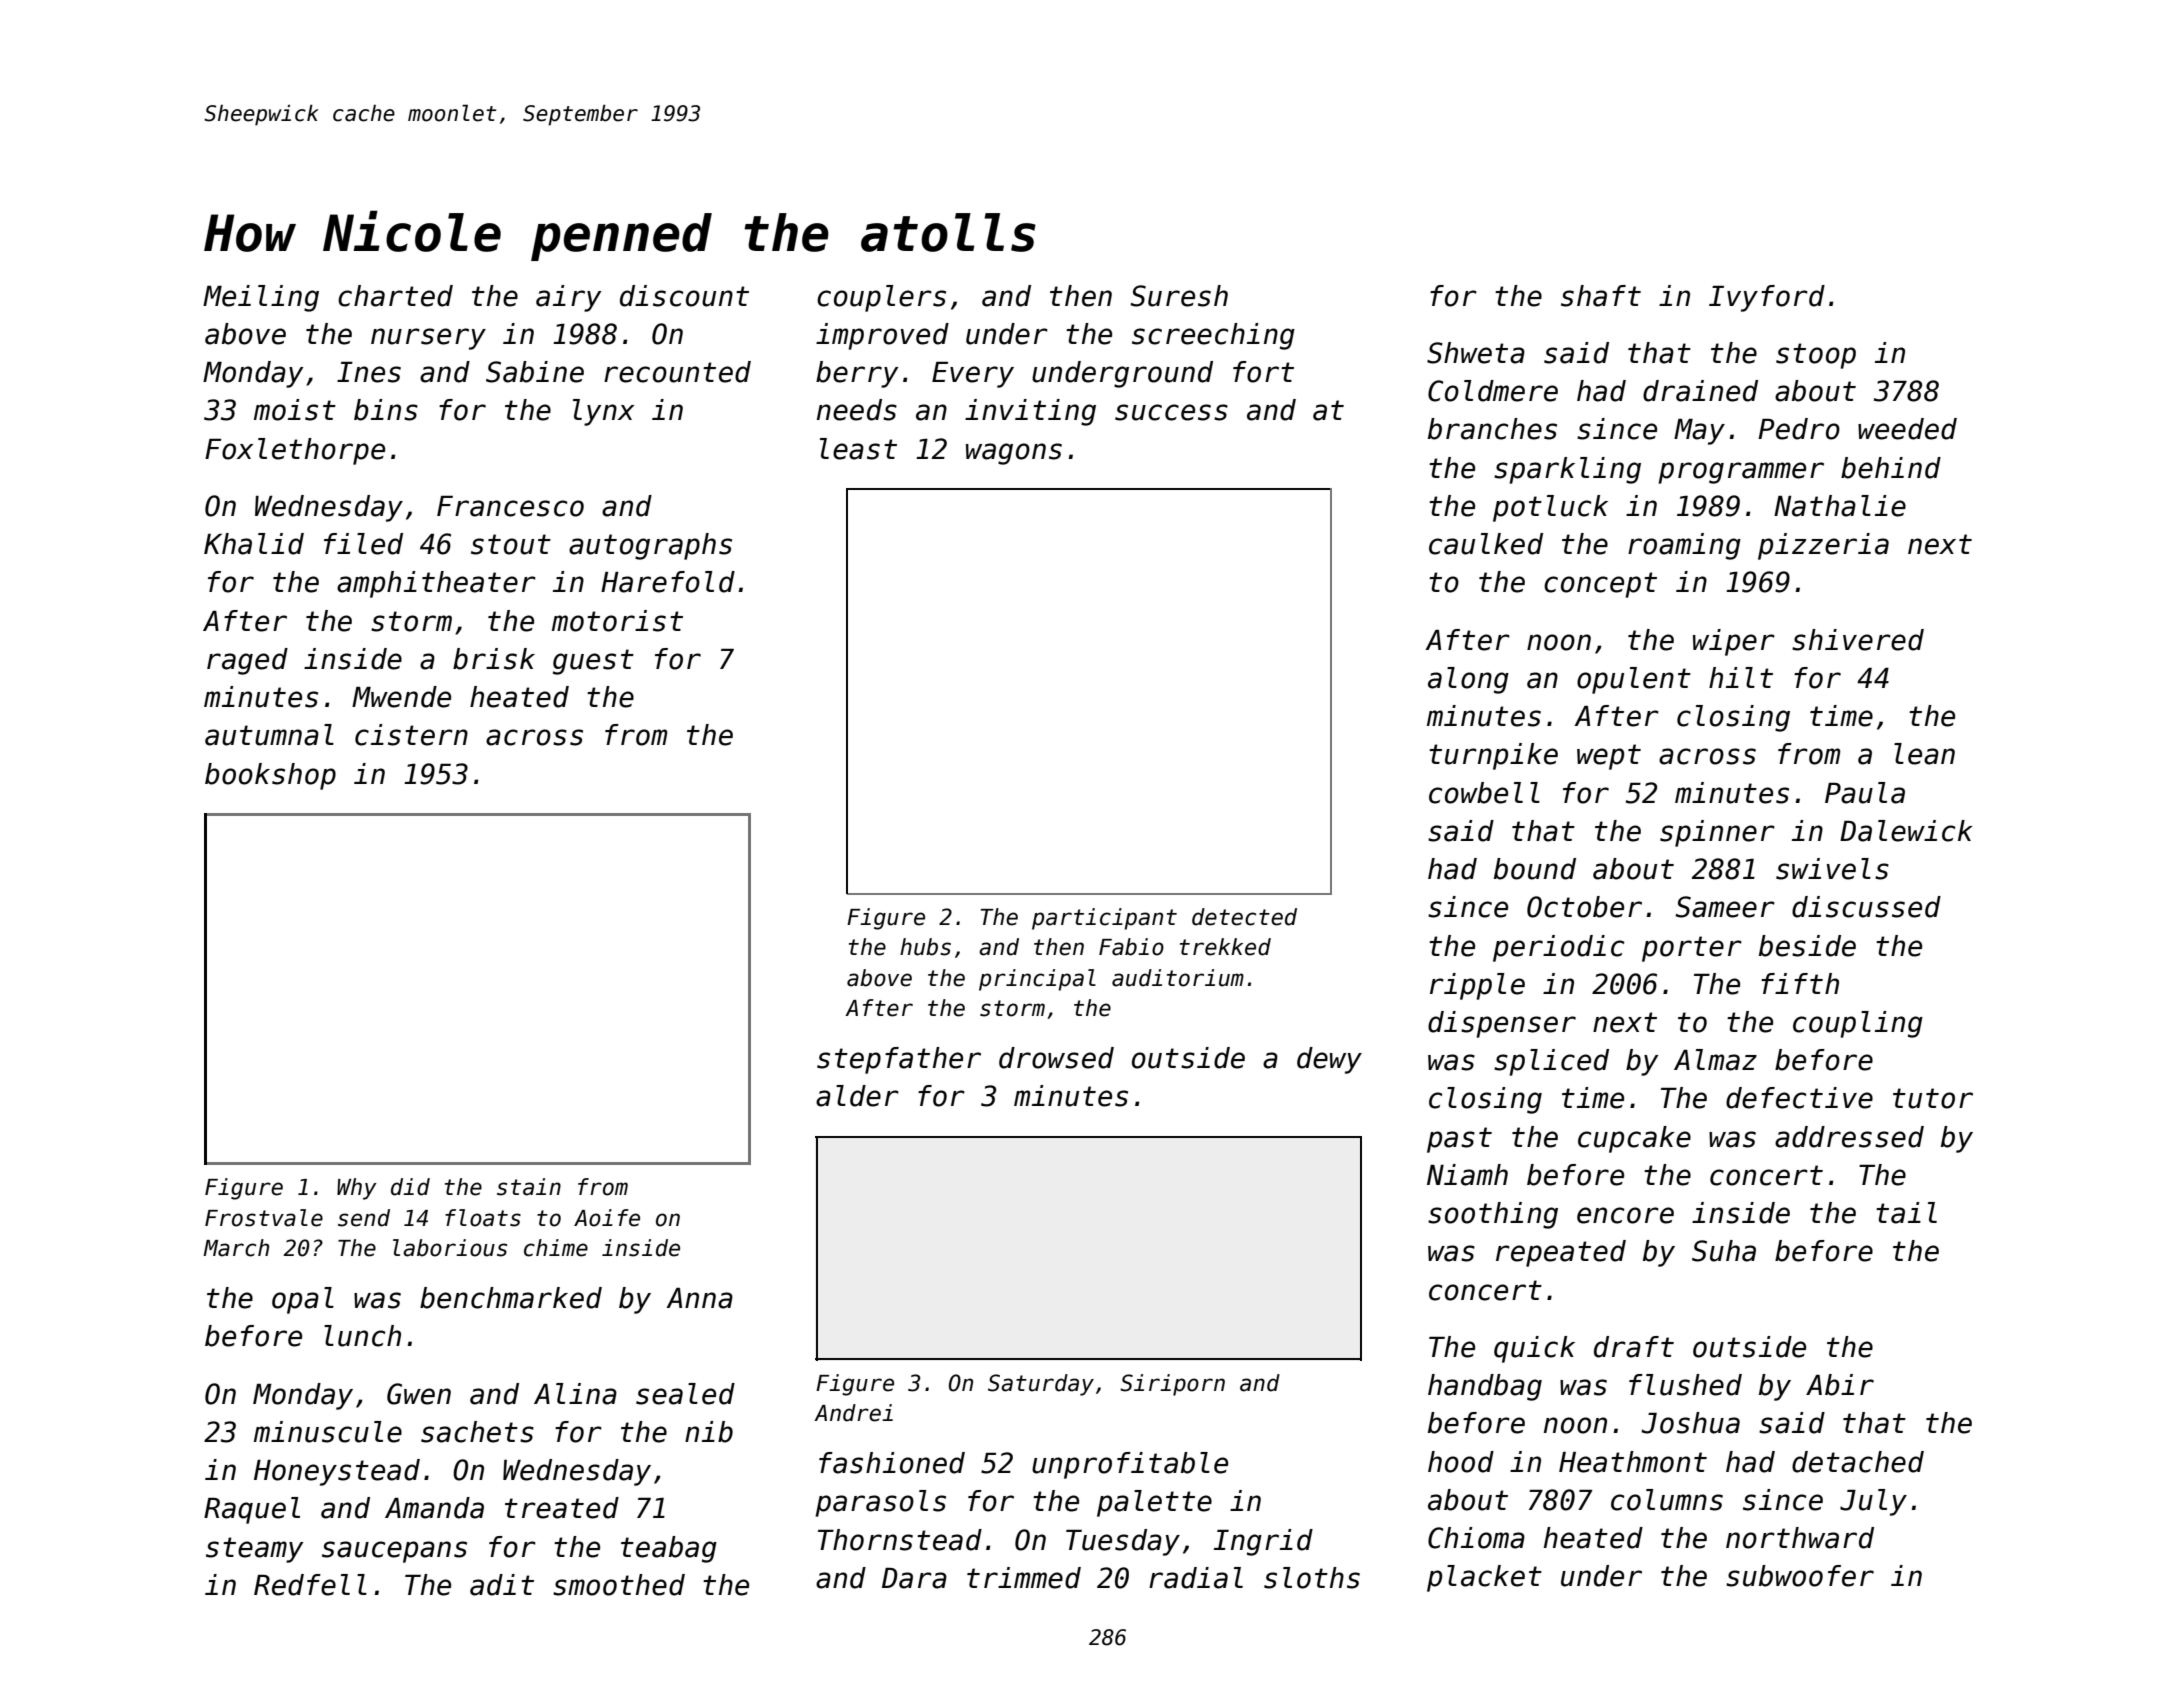  I want to click on floats, so click(483, 1218).
